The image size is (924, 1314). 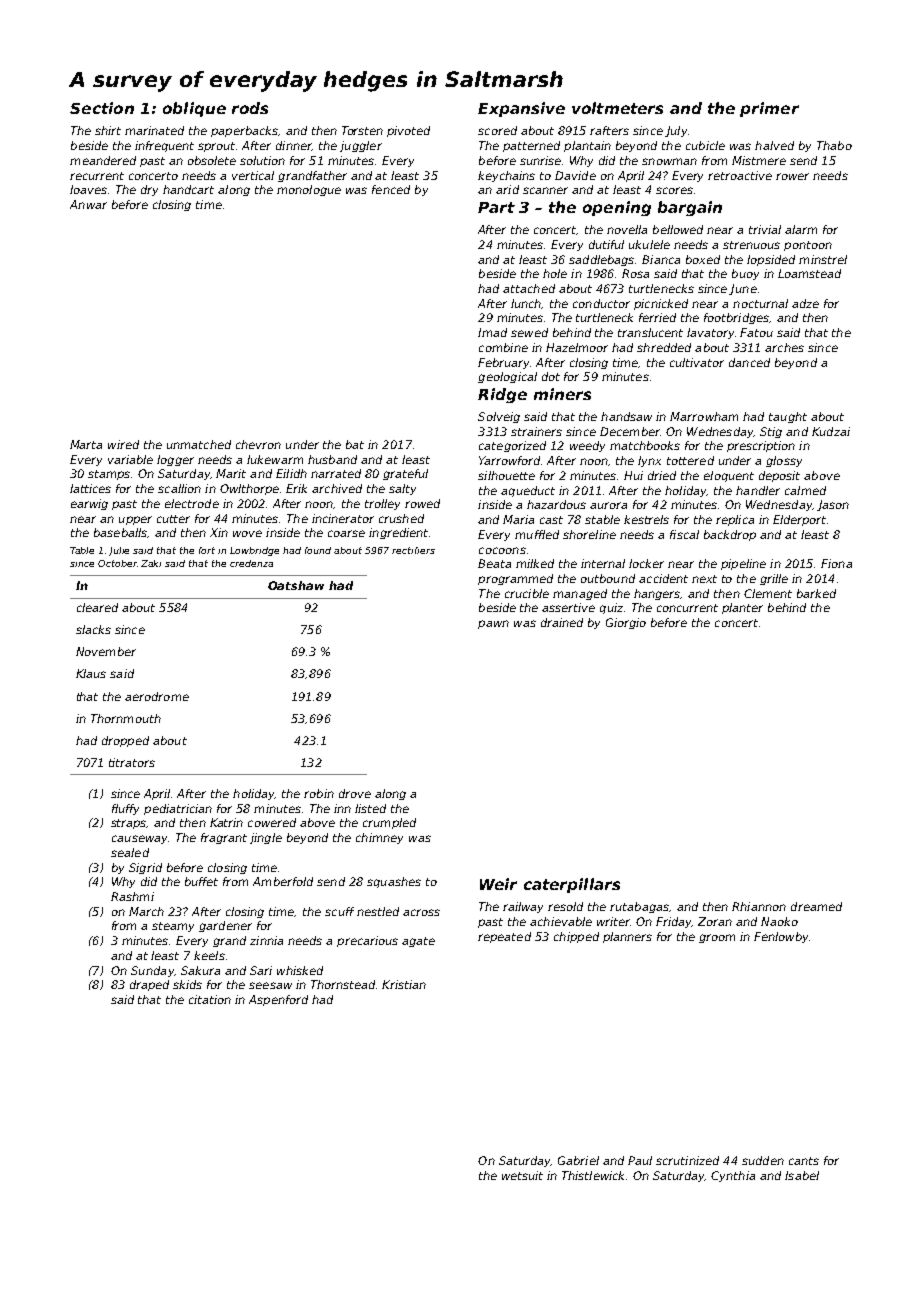 I want to click on scanner, so click(x=545, y=190).
